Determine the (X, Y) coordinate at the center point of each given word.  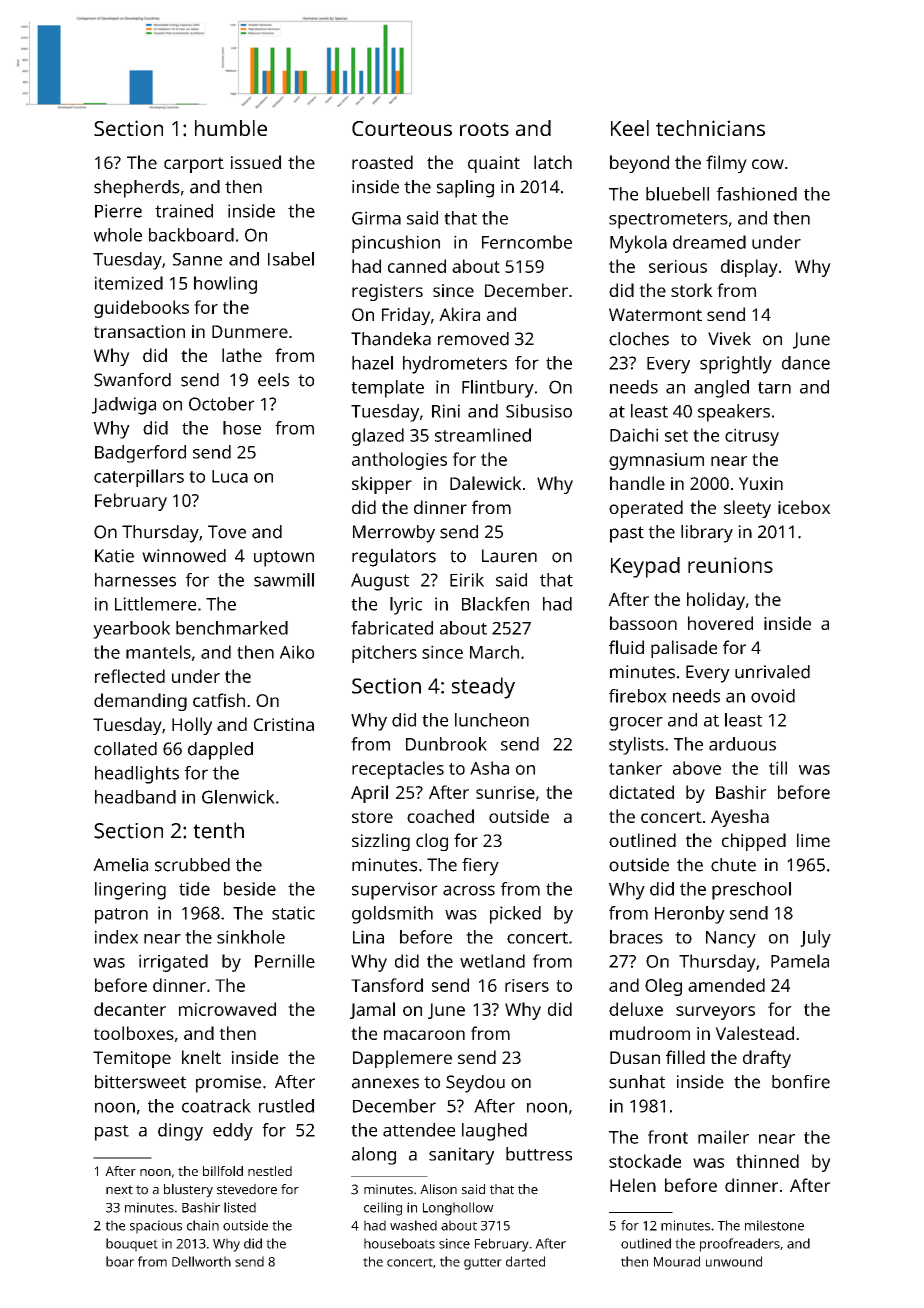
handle (637, 483)
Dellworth (201, 1261)
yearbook (131, 630)
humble (231, 128)
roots (484, 129)
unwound (734, 1261)
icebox (804, 507)
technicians (710, 128)
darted (525, 1261)
